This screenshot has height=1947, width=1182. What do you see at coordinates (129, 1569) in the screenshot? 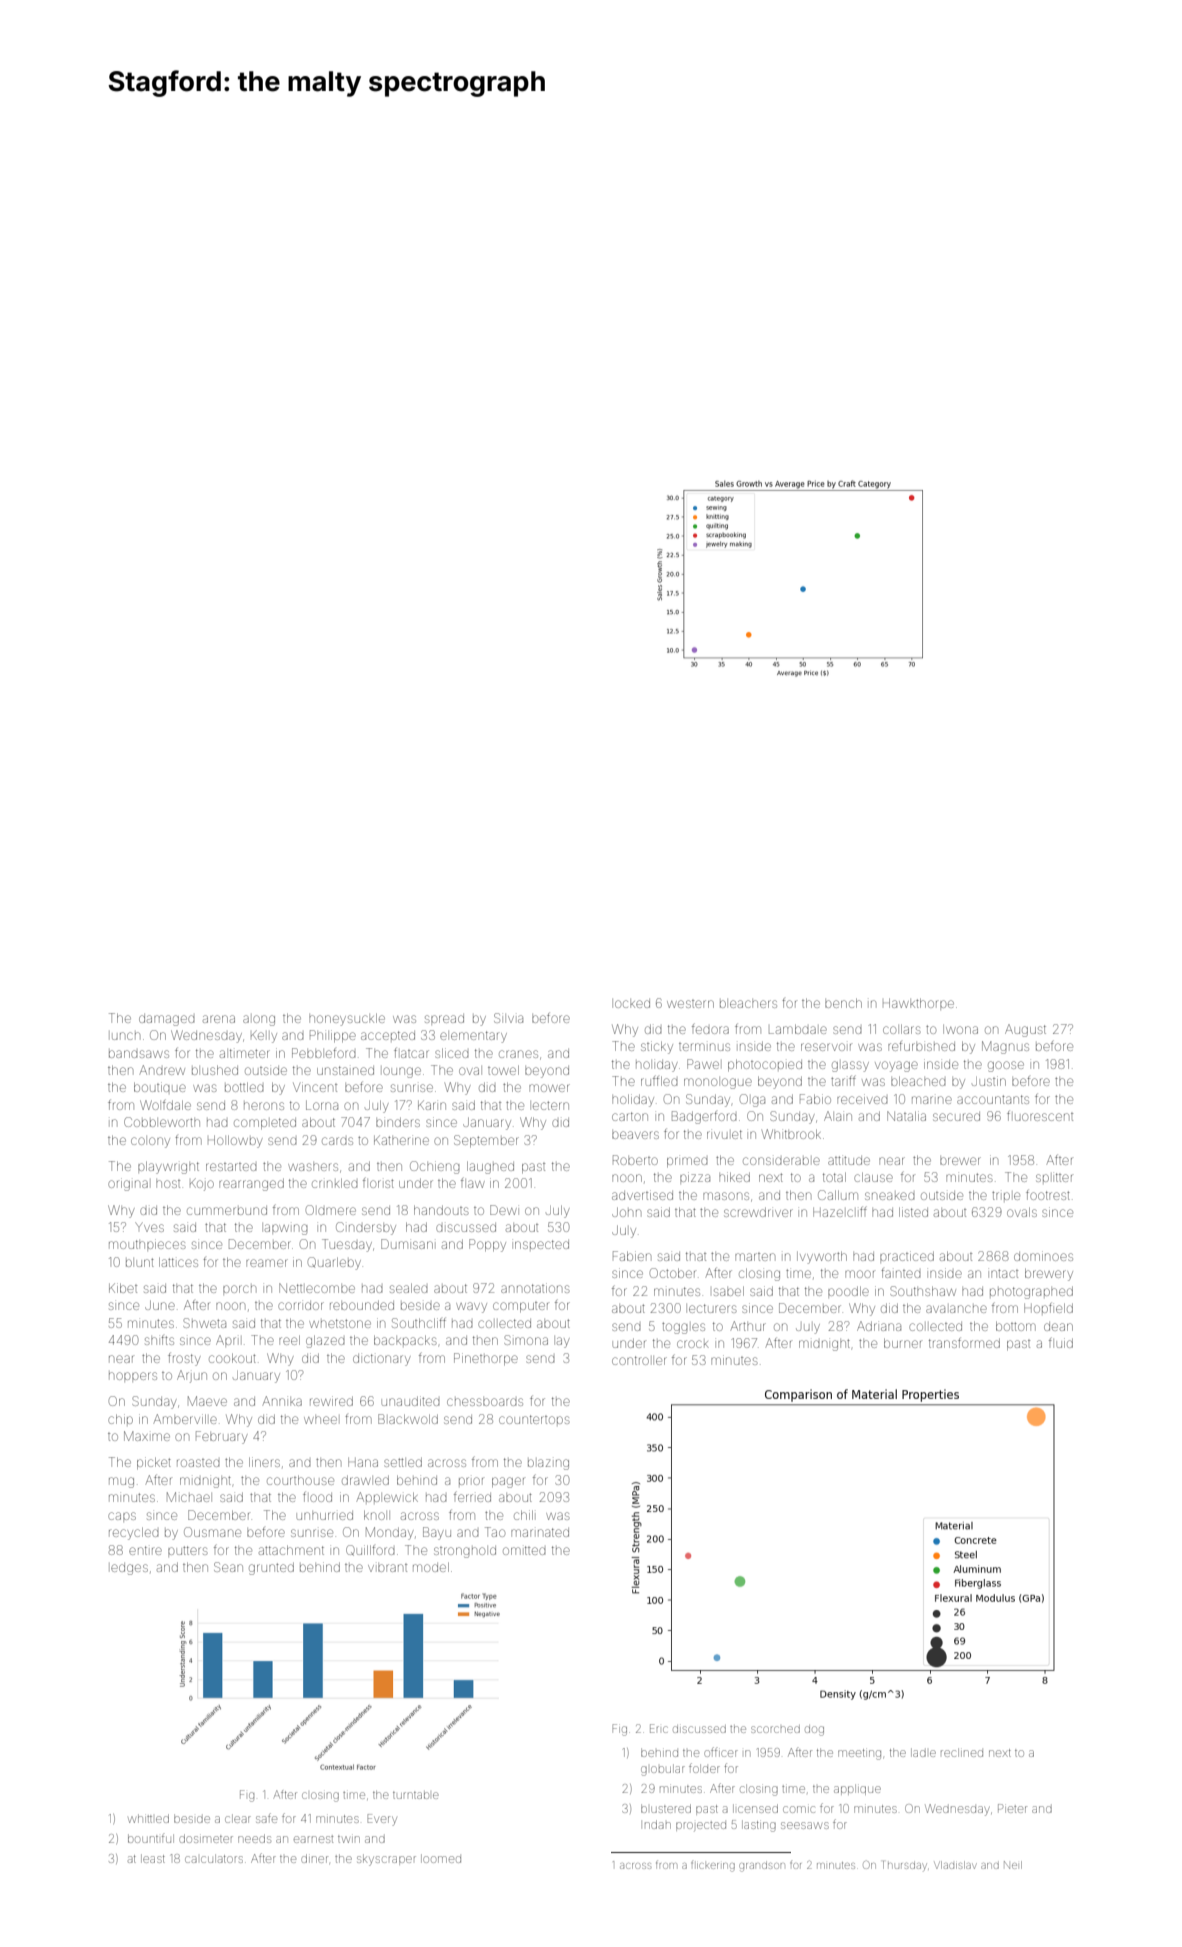
I see `ledges` at bounding box center [129, 1569].
